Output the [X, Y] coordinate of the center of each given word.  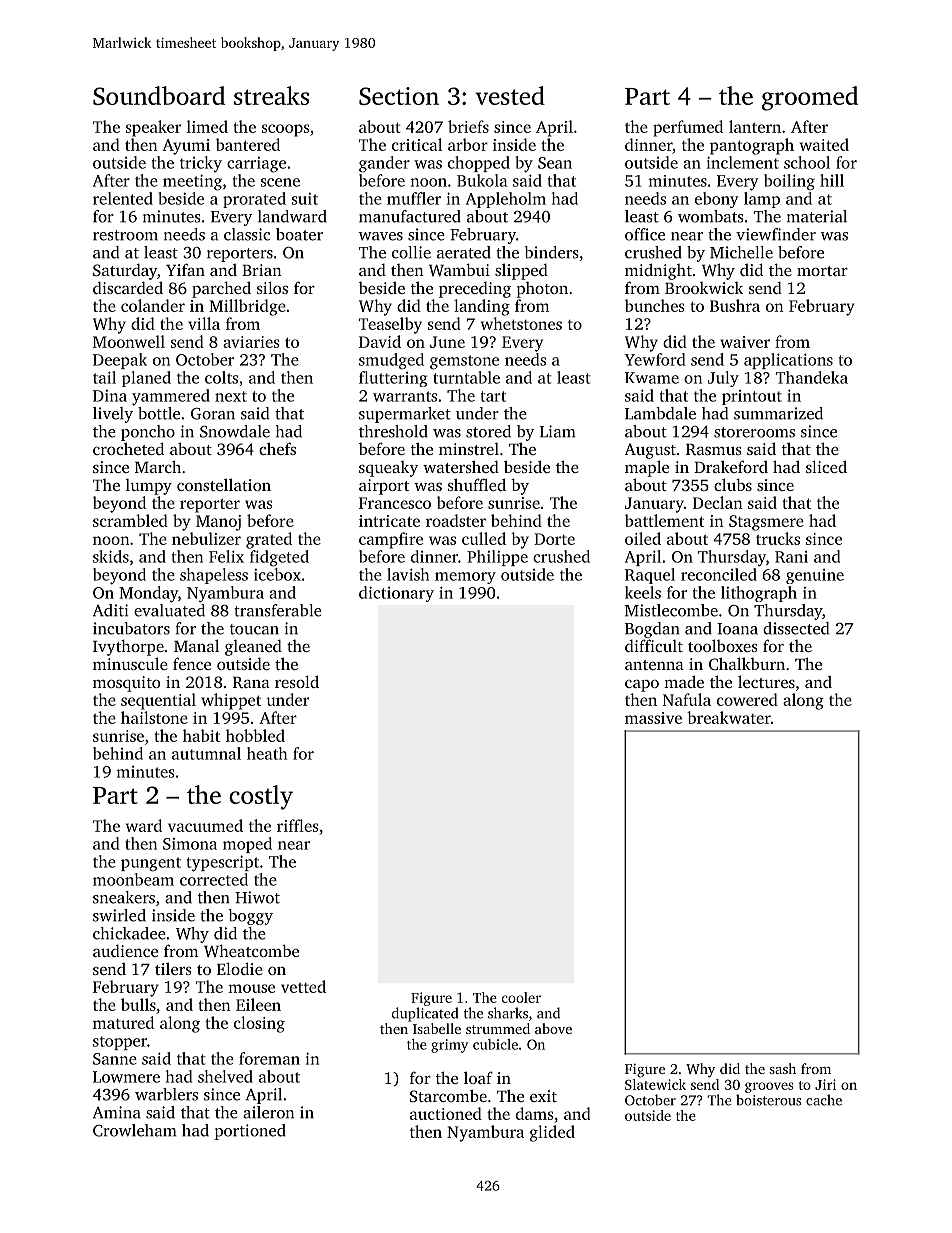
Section [399, 96]
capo [642, 686]
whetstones [521, 323]
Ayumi [186, 147]
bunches [655, 305]
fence [192, 663]
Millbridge [247, 307]
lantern [755, 126]
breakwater [729, 717]
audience [125, 951]
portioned [250, 1132]
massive [653, 718]
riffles [298, 825]
